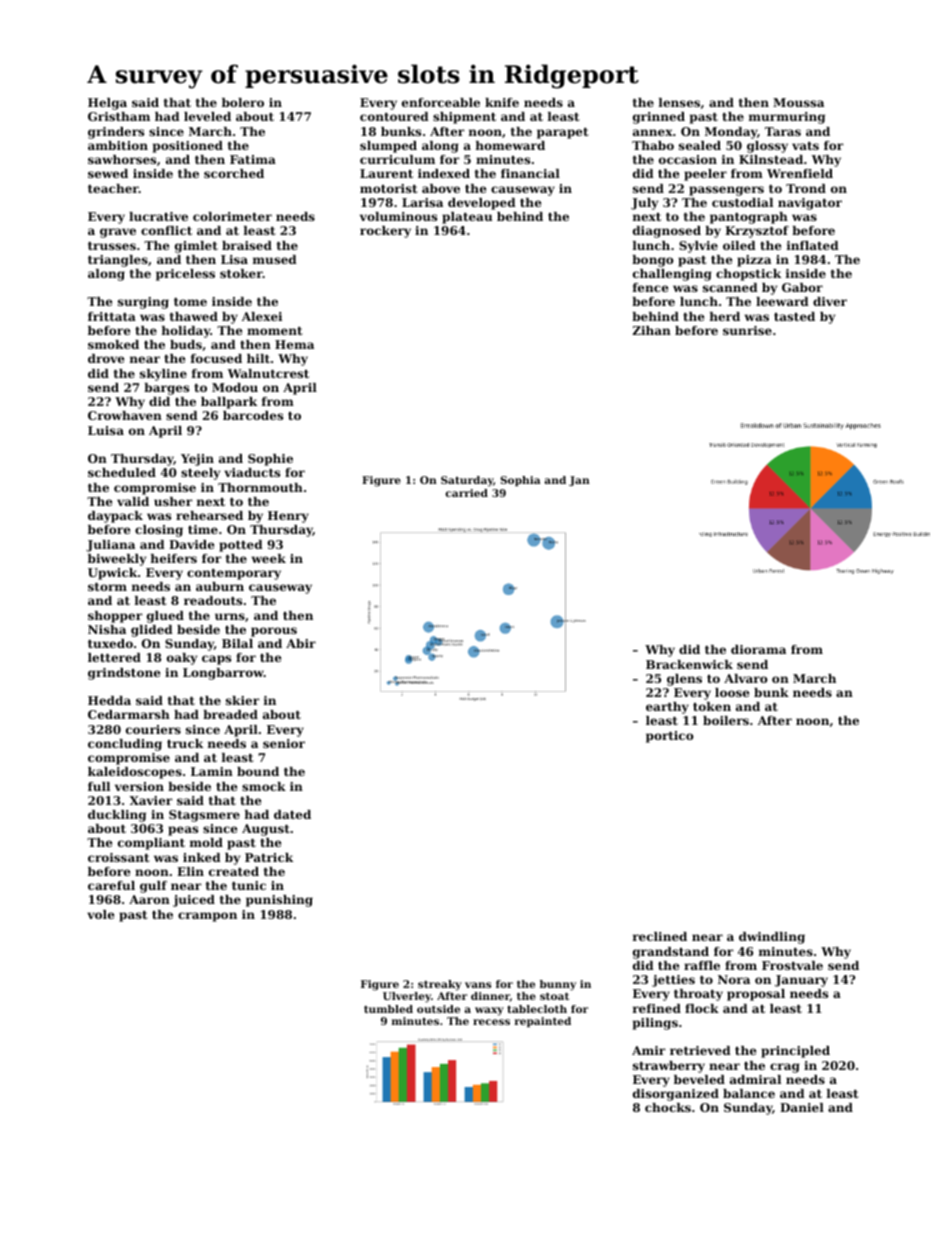  Describe the element at coordinates (700, 145) in the screenshot. I see `sealed` at that location.
